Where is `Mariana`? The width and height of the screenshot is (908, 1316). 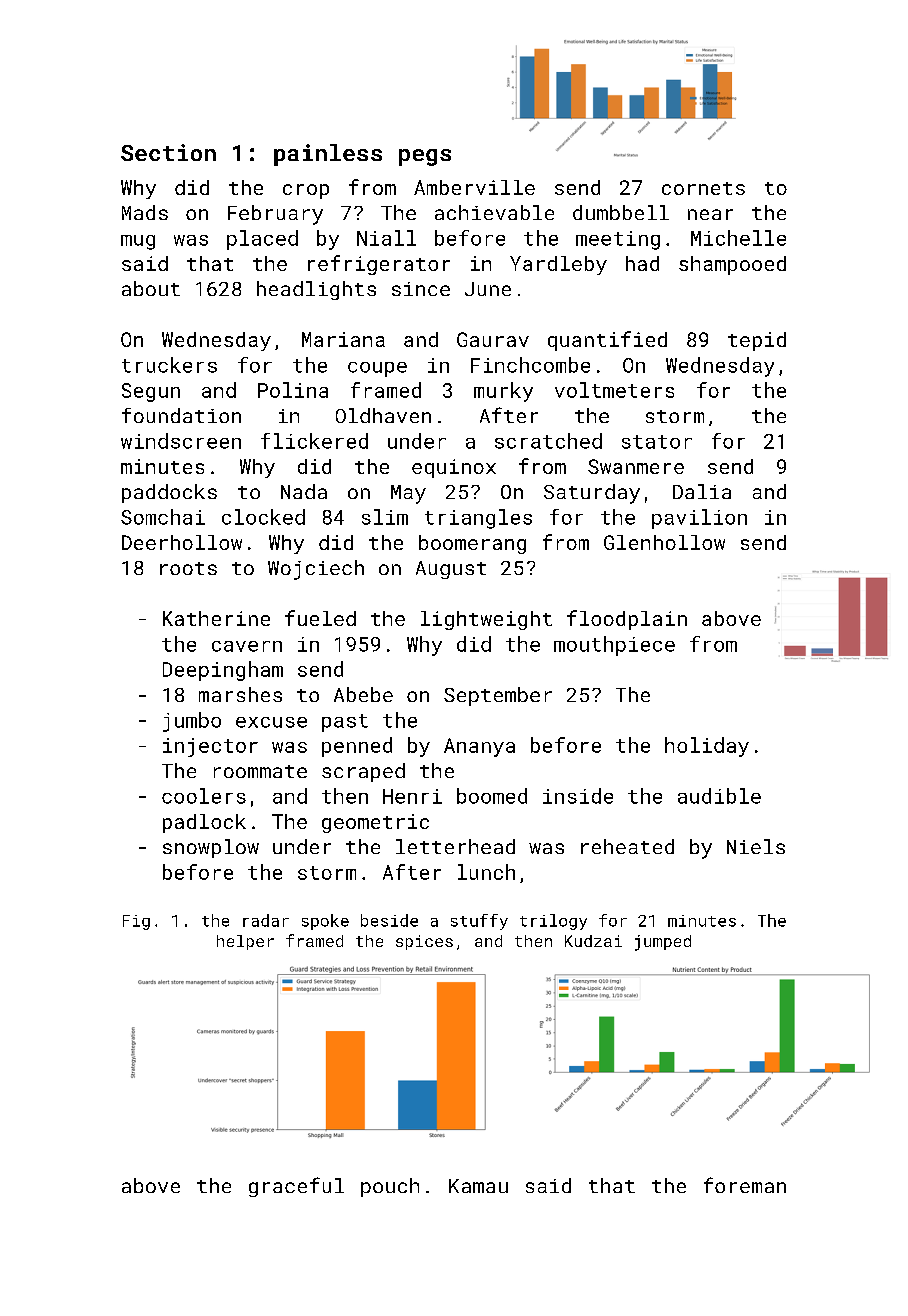
Mariana is located at coordinates (343, 339).
